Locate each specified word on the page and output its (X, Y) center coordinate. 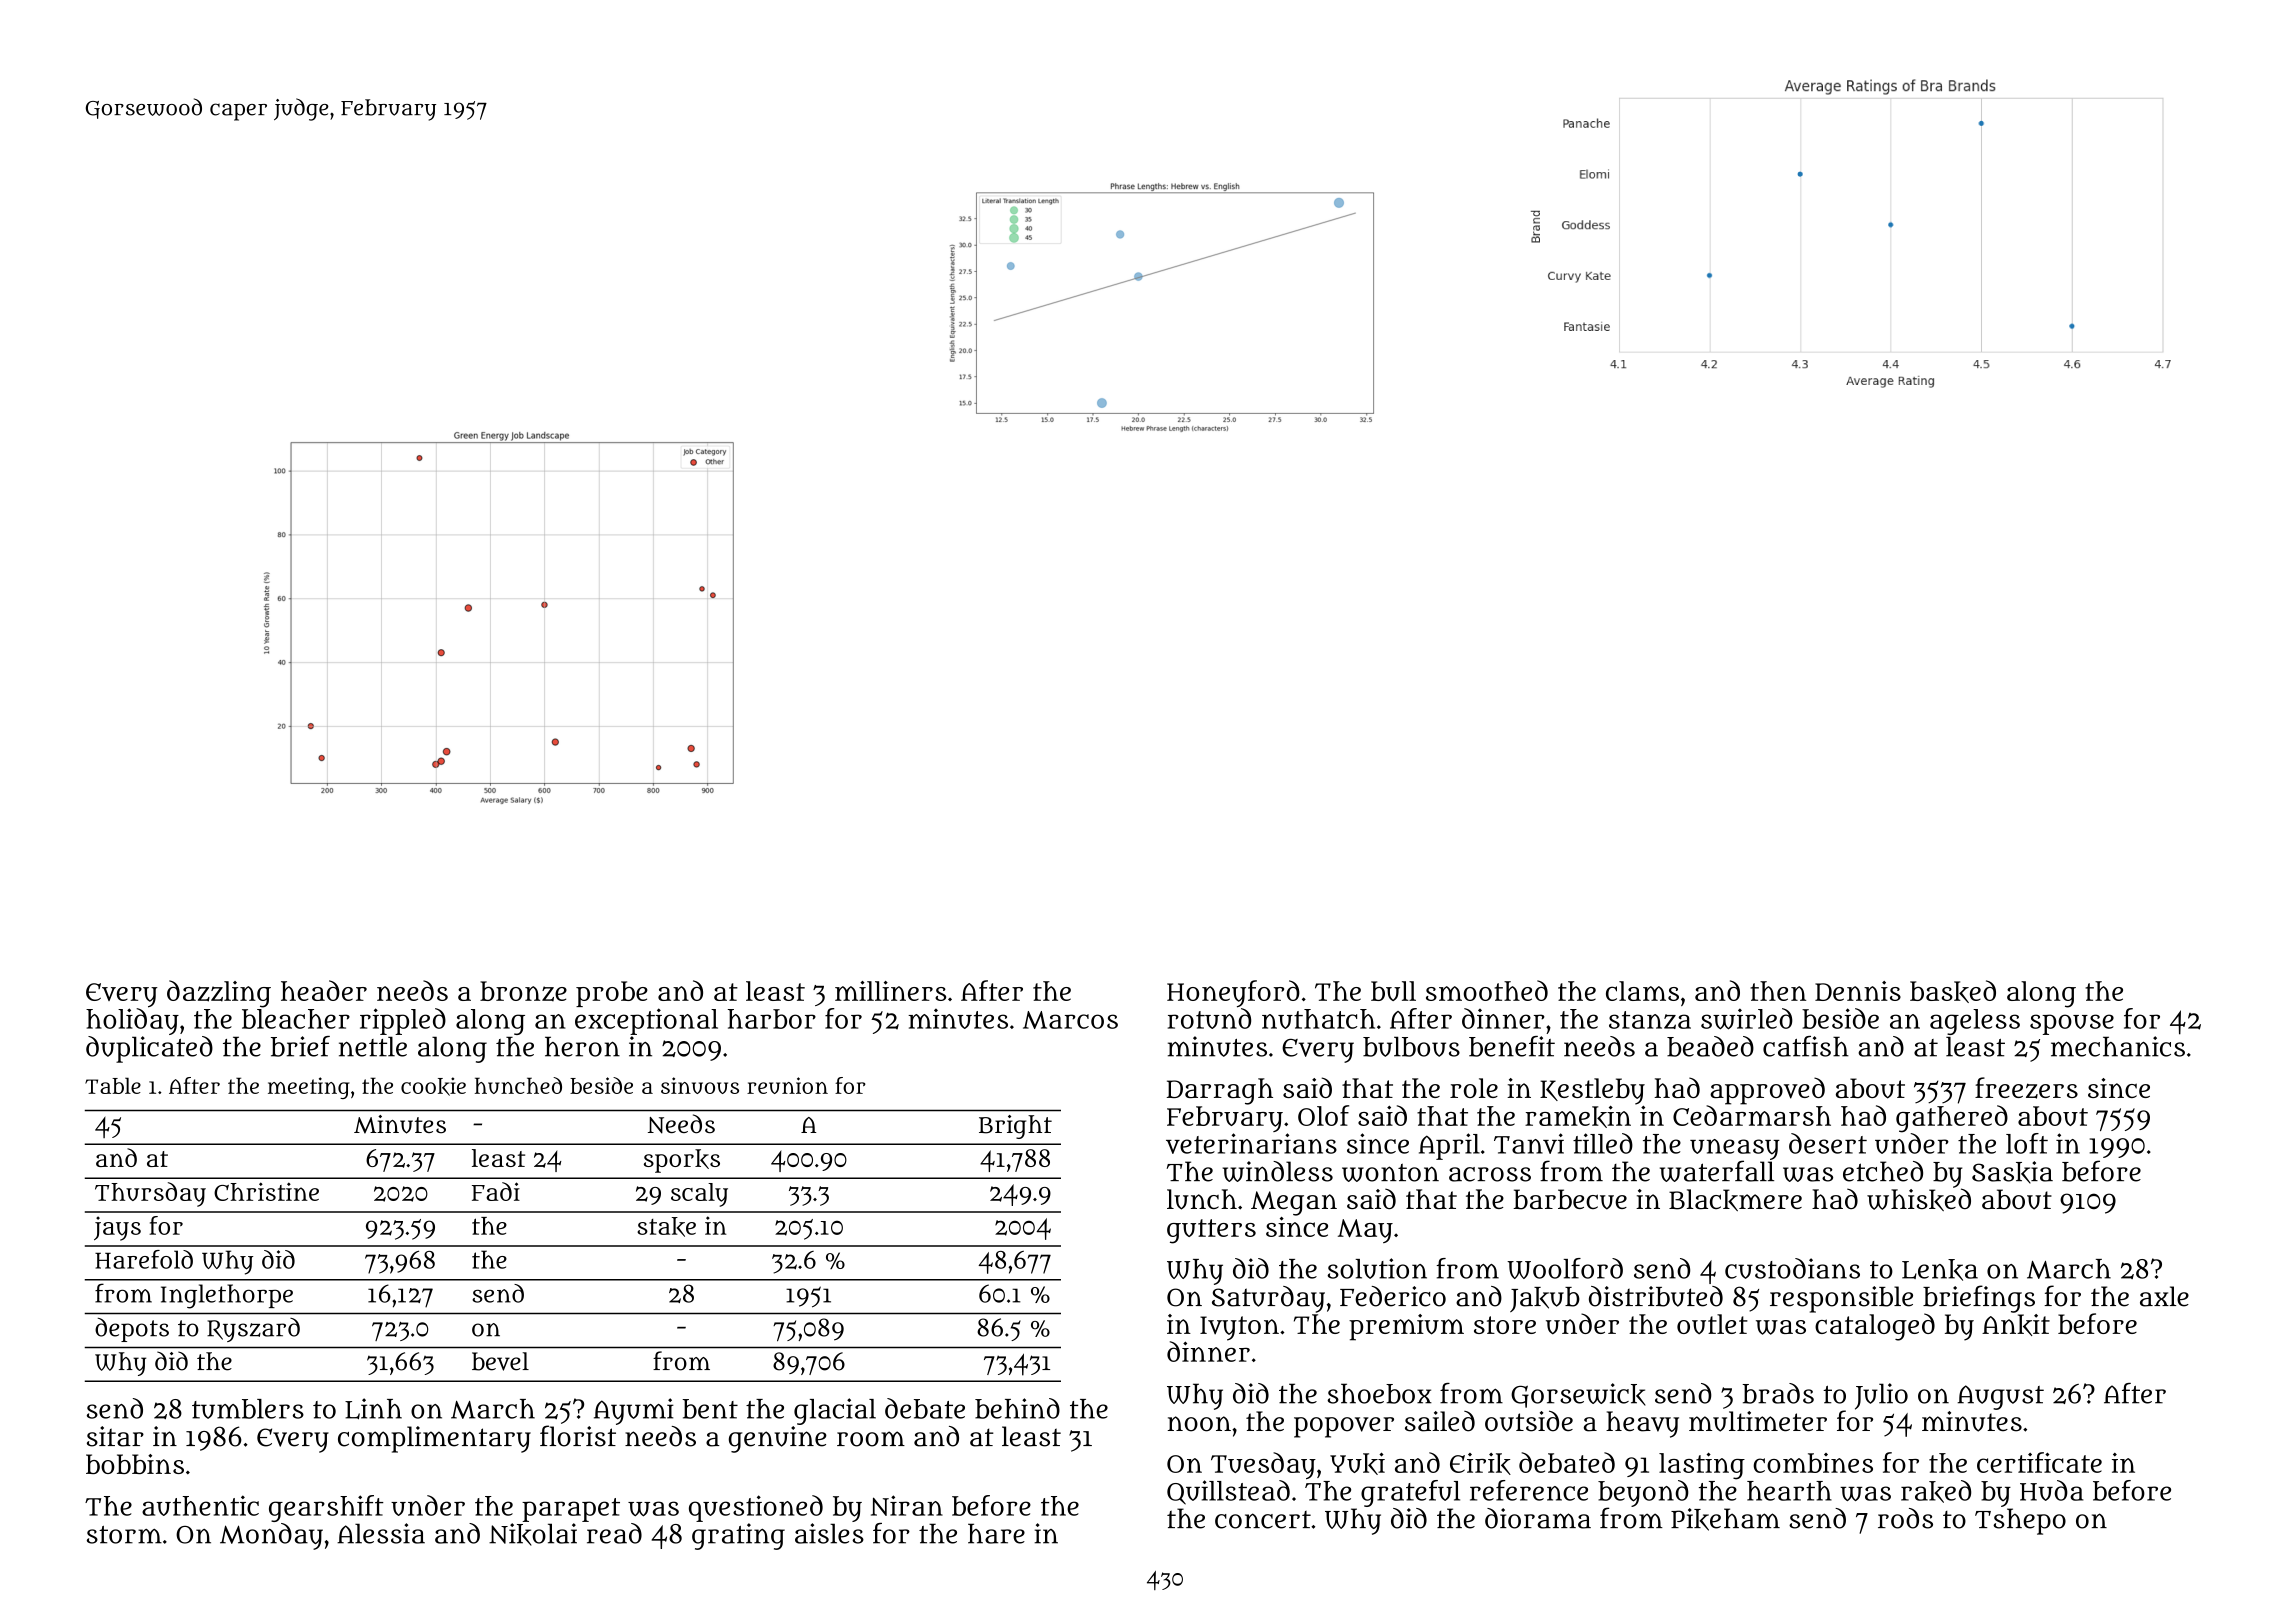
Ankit (2016, 1325)
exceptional (646, 1021)
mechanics (2118, 1046)
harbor (772, 1019)
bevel (500, 1361)
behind (1017, 1408)
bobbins (135, 1464)
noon (1199, 1424)
